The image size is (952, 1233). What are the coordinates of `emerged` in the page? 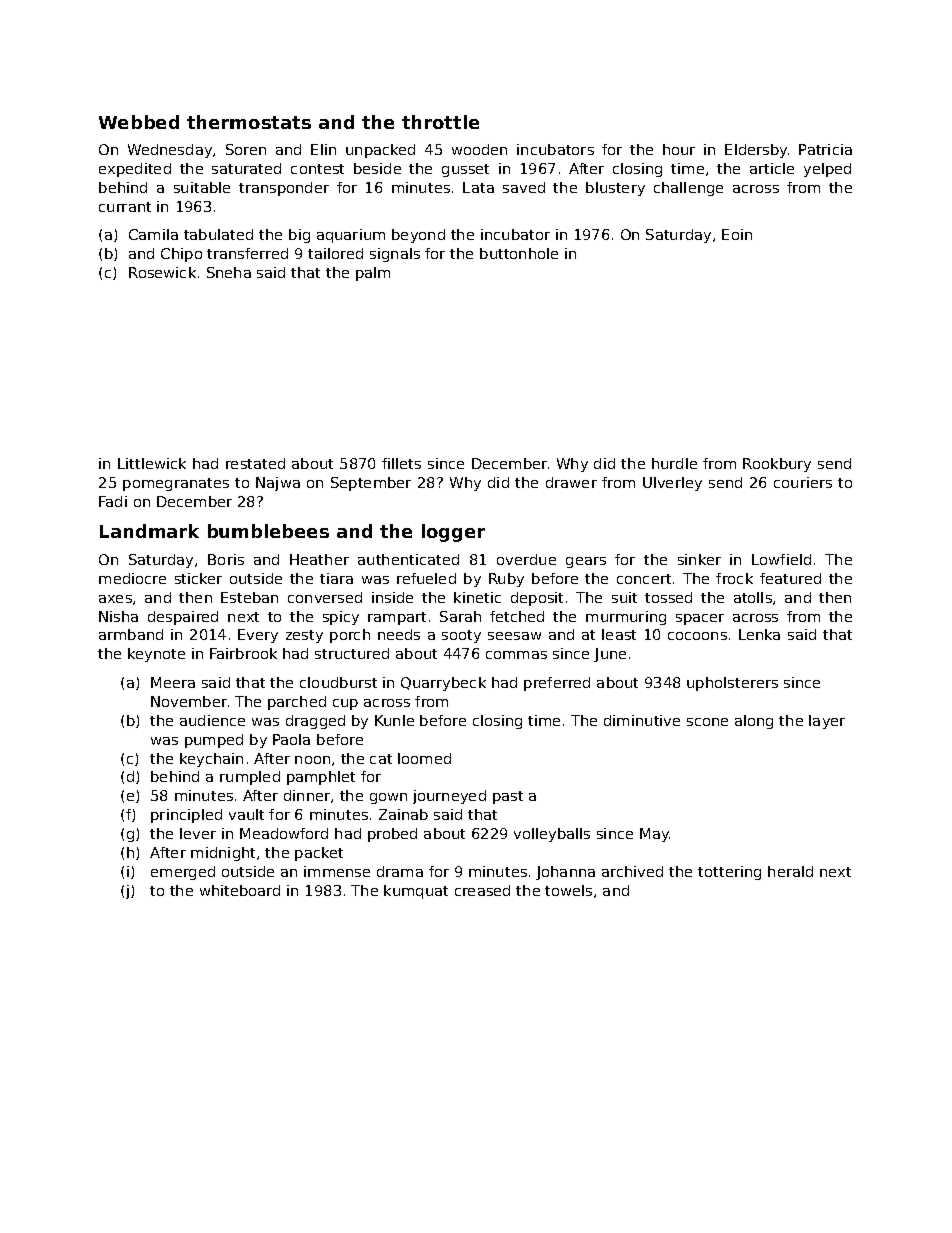 It's located at (183, 873).
